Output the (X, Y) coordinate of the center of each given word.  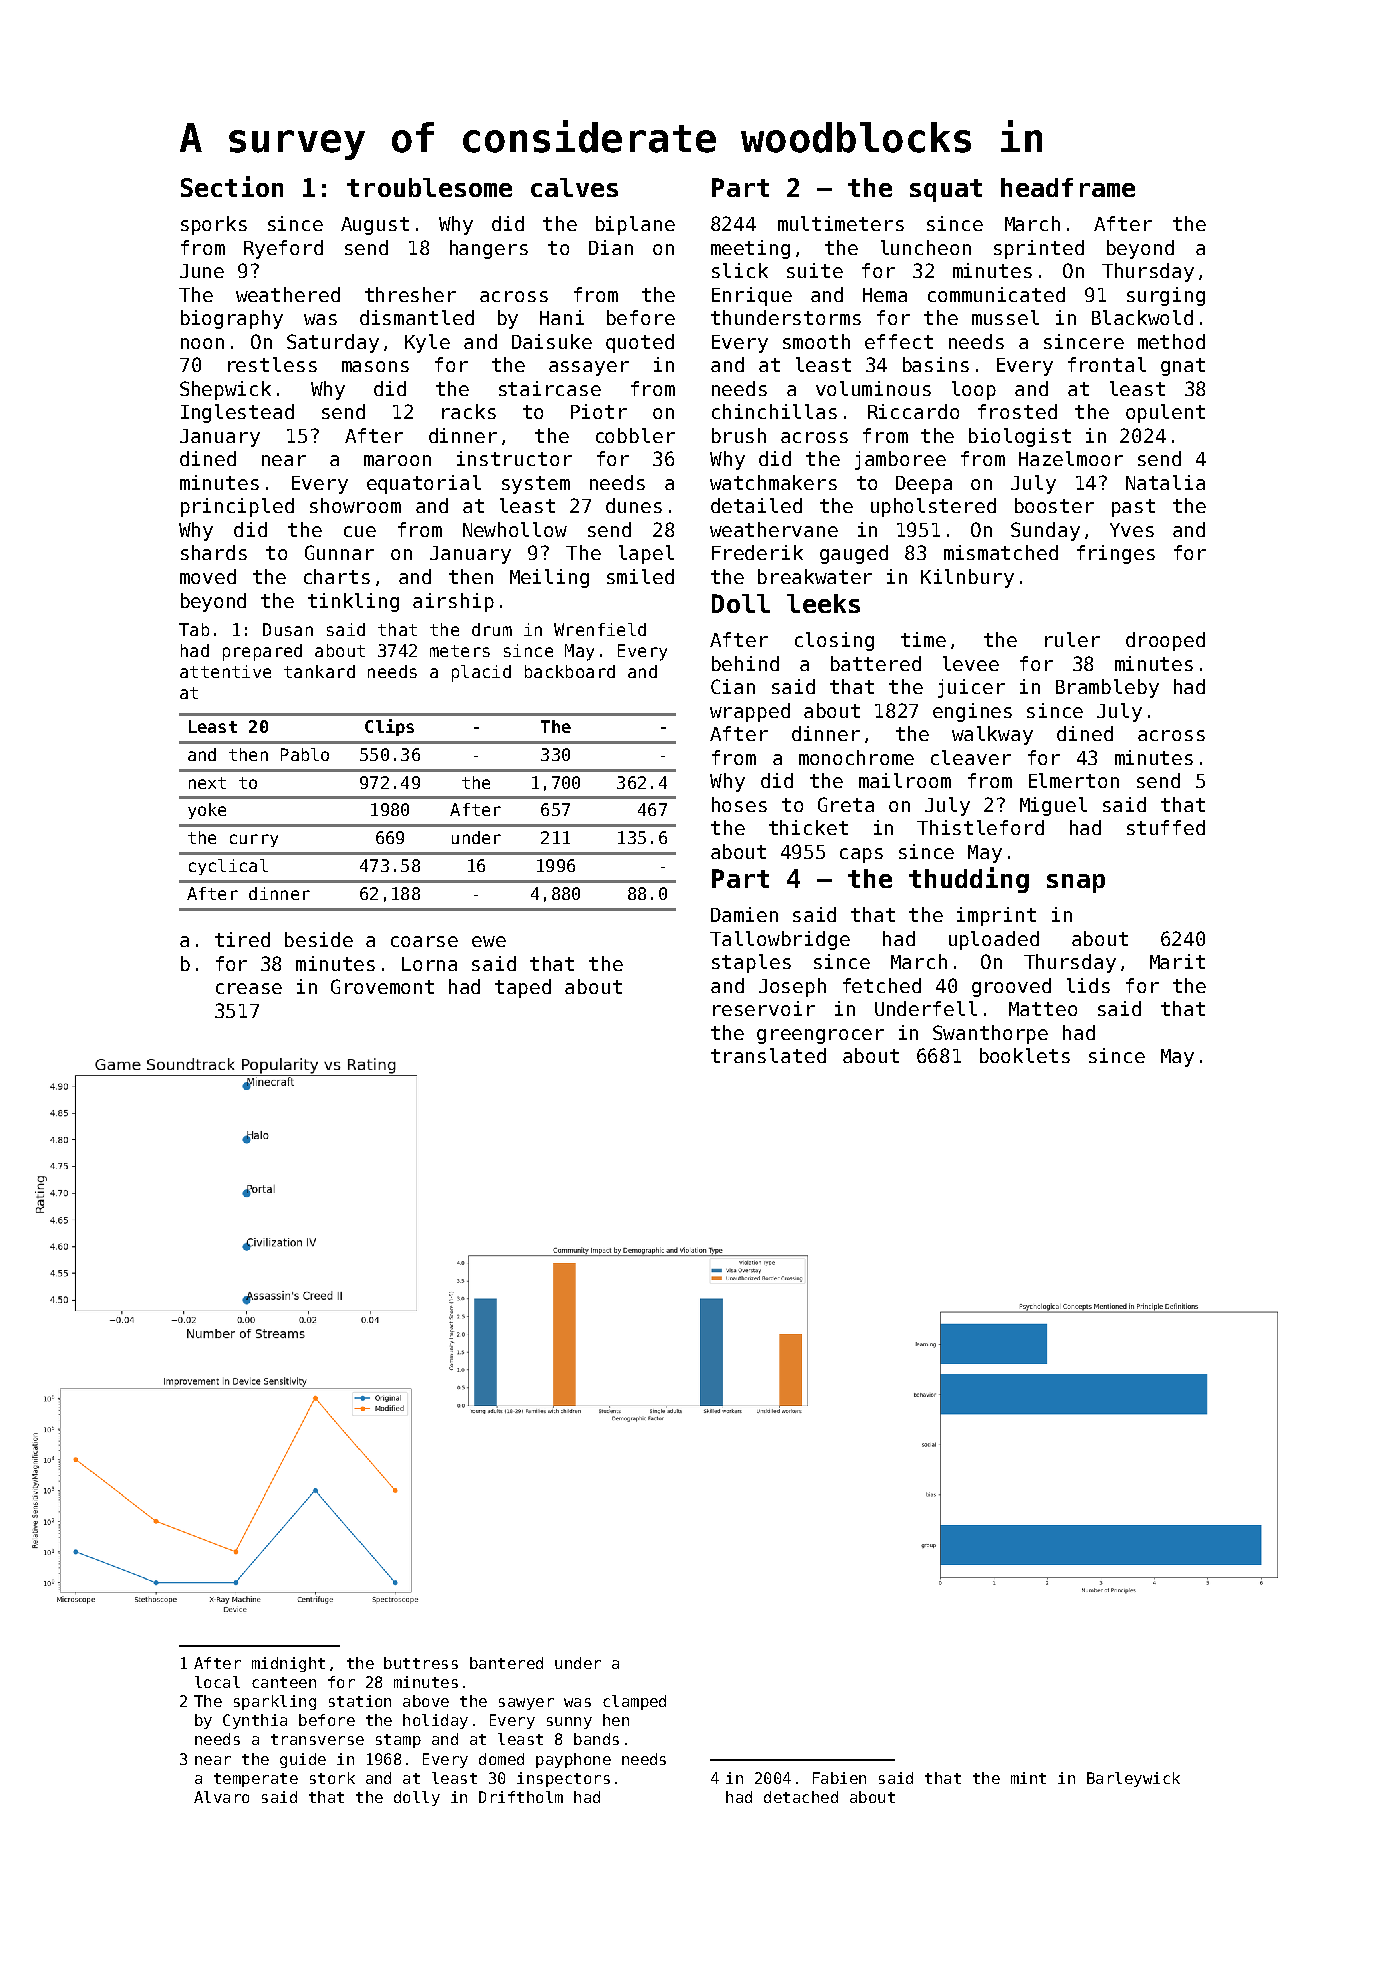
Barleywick (1133, 1779)
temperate (256, 1780)
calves (574, 187)
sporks (214, 225)
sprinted (1039, 249)
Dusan (288, 629)
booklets (1025, 1055)
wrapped (750, 712)
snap (1076, 883)
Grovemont (382, 986)
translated (768, 1055)
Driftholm (521, 1797)
